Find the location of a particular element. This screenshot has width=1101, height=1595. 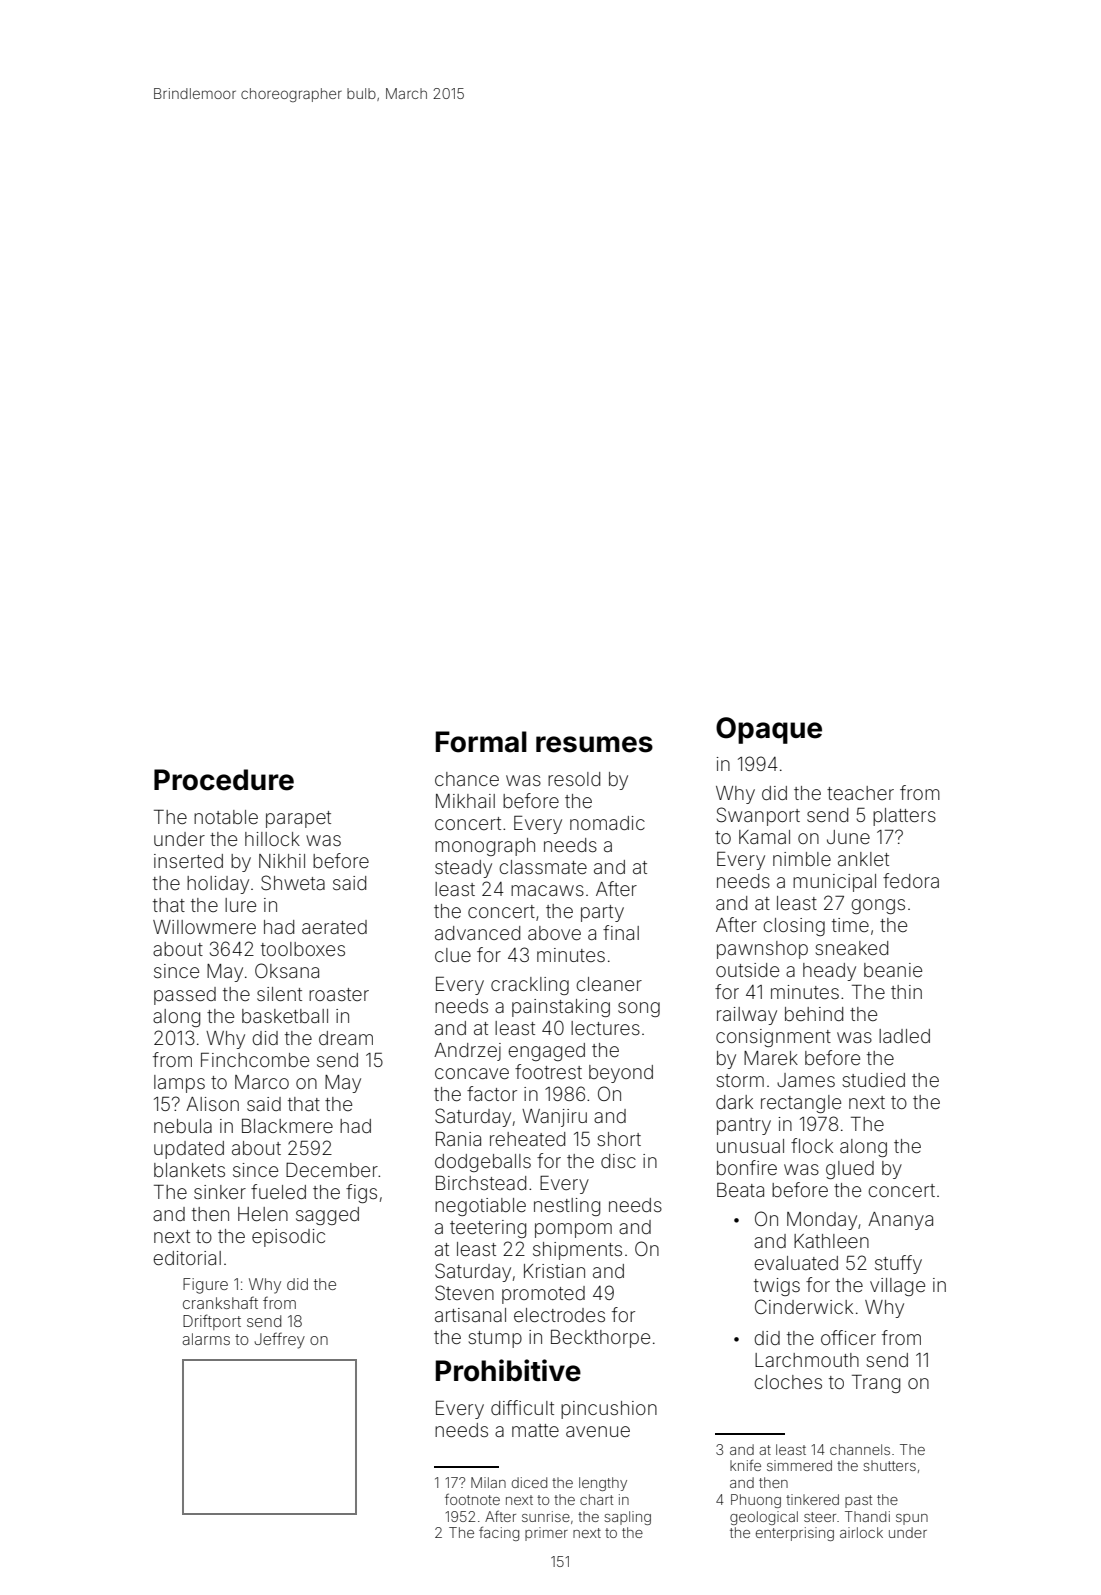

short is located at coordinates (619, 1139).
